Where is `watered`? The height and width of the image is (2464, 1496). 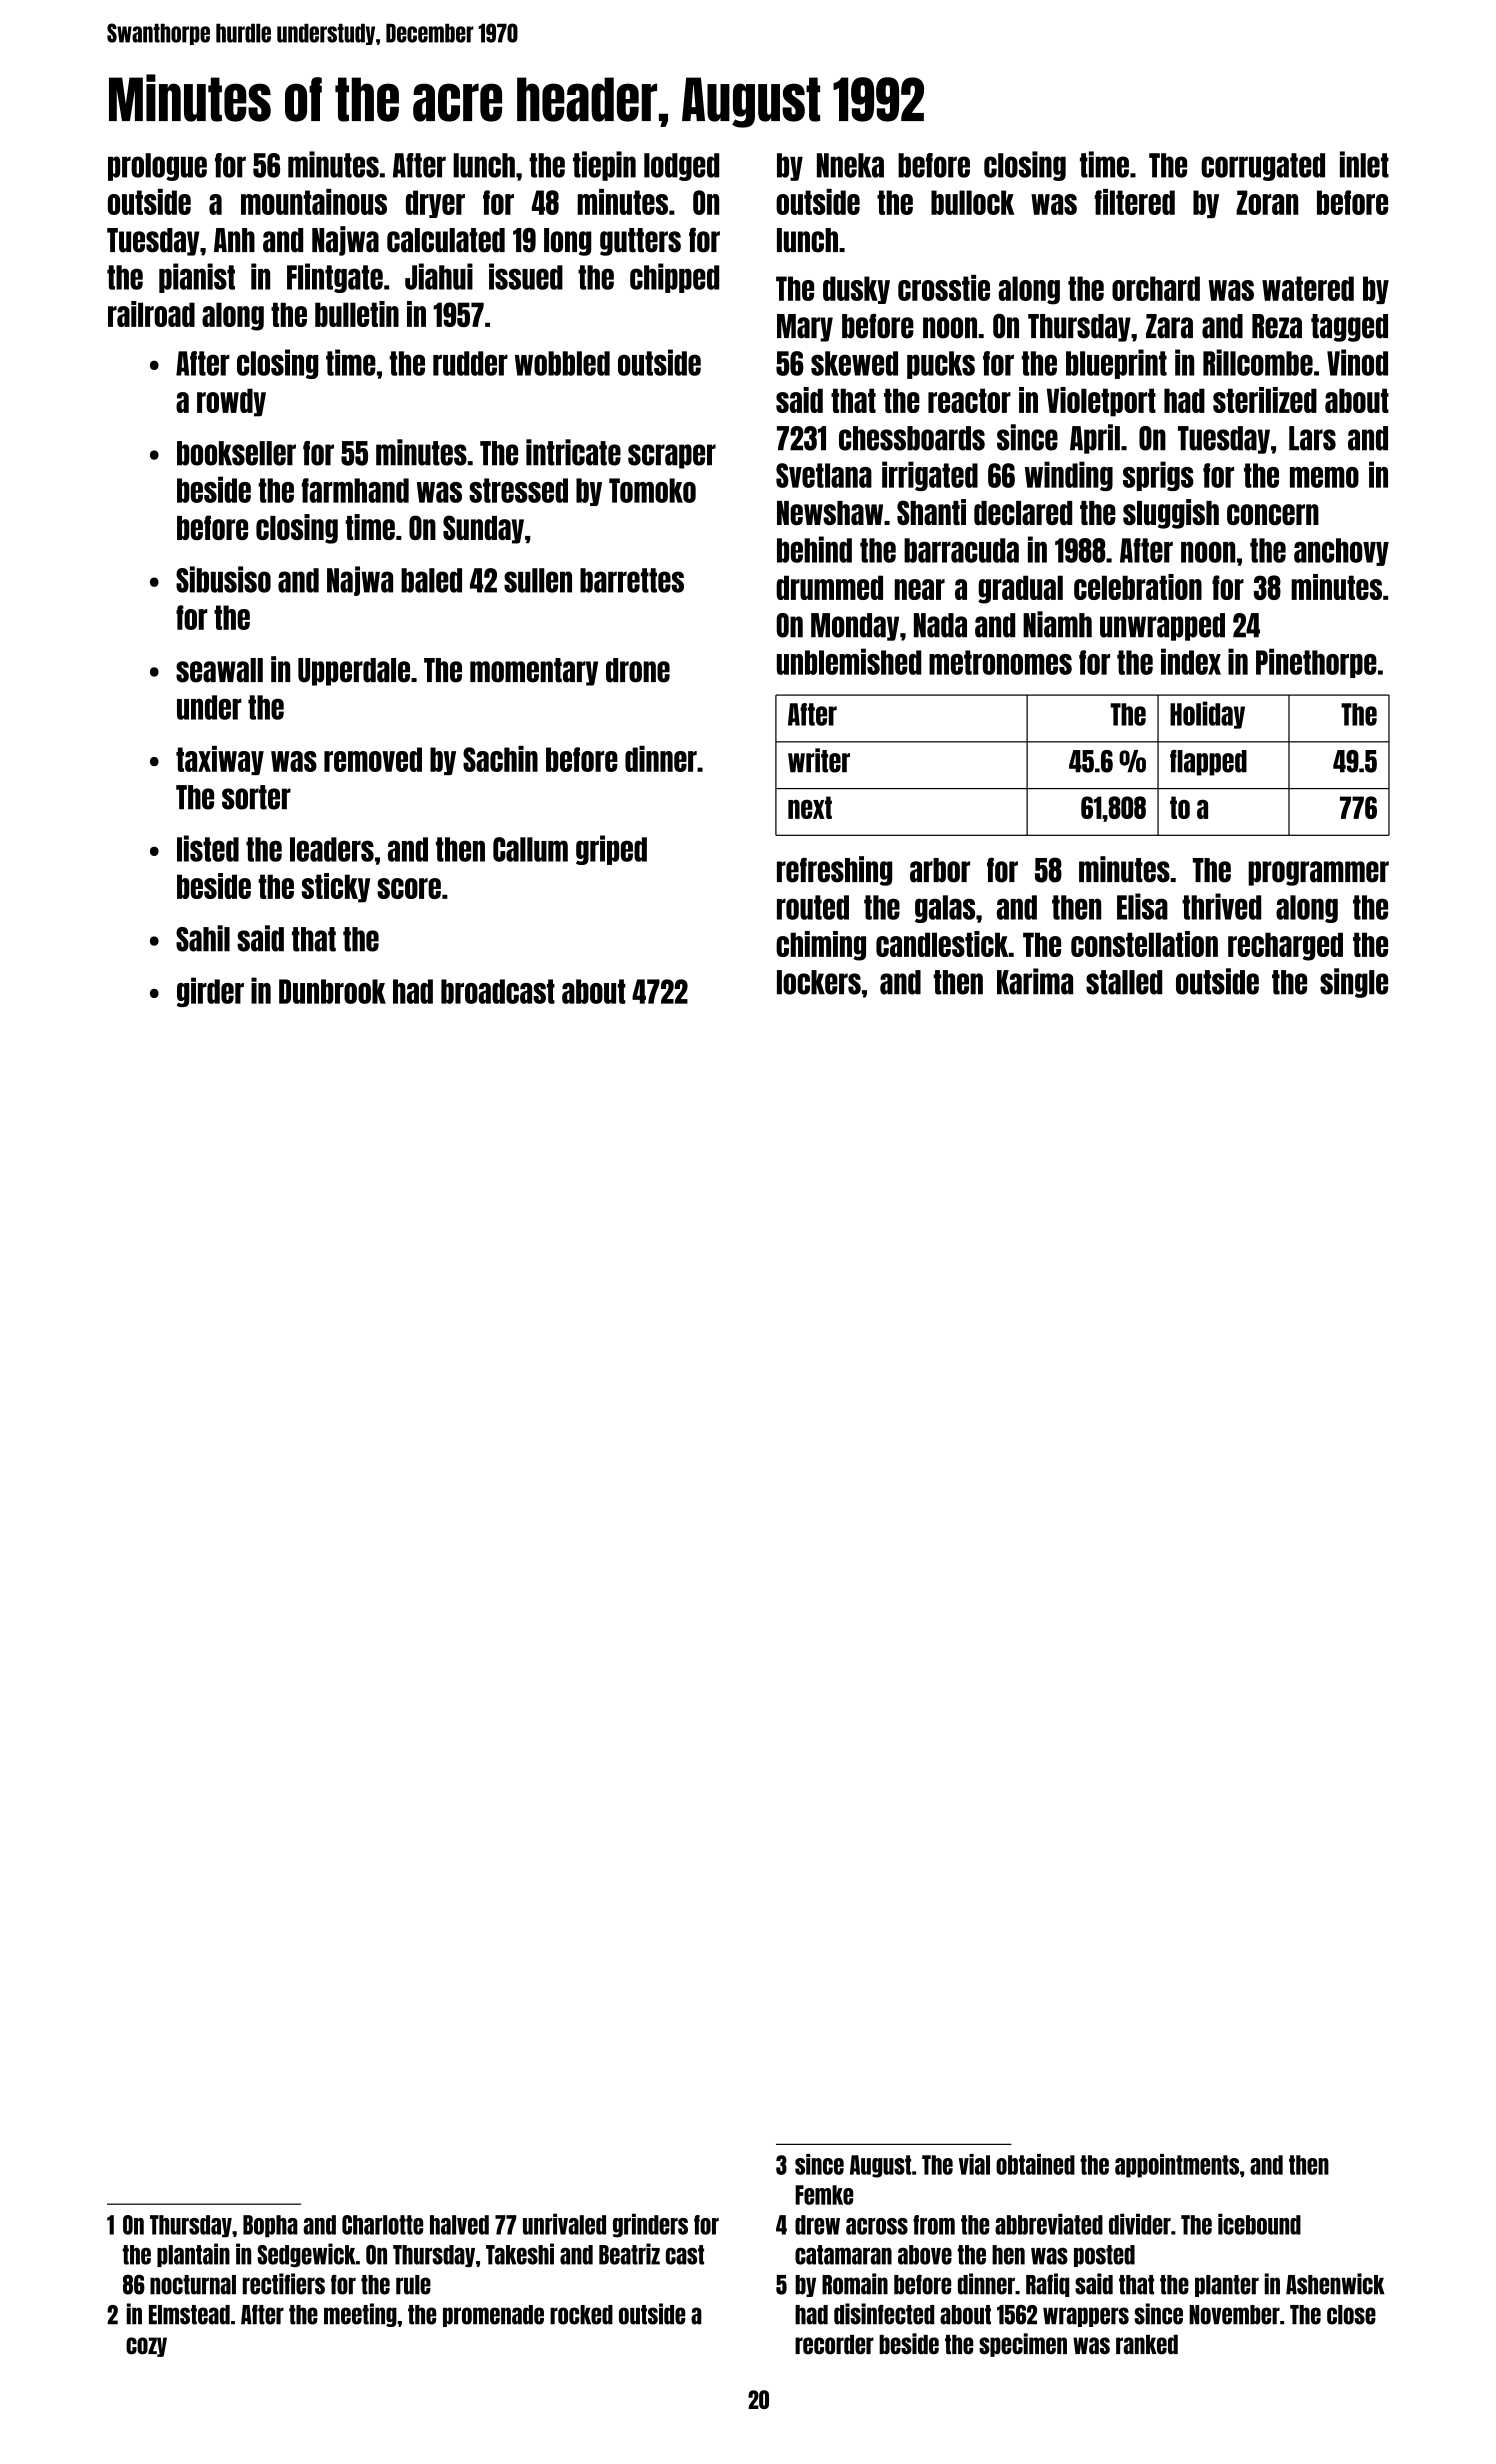
watered is located at coordinates (1308, 288).
